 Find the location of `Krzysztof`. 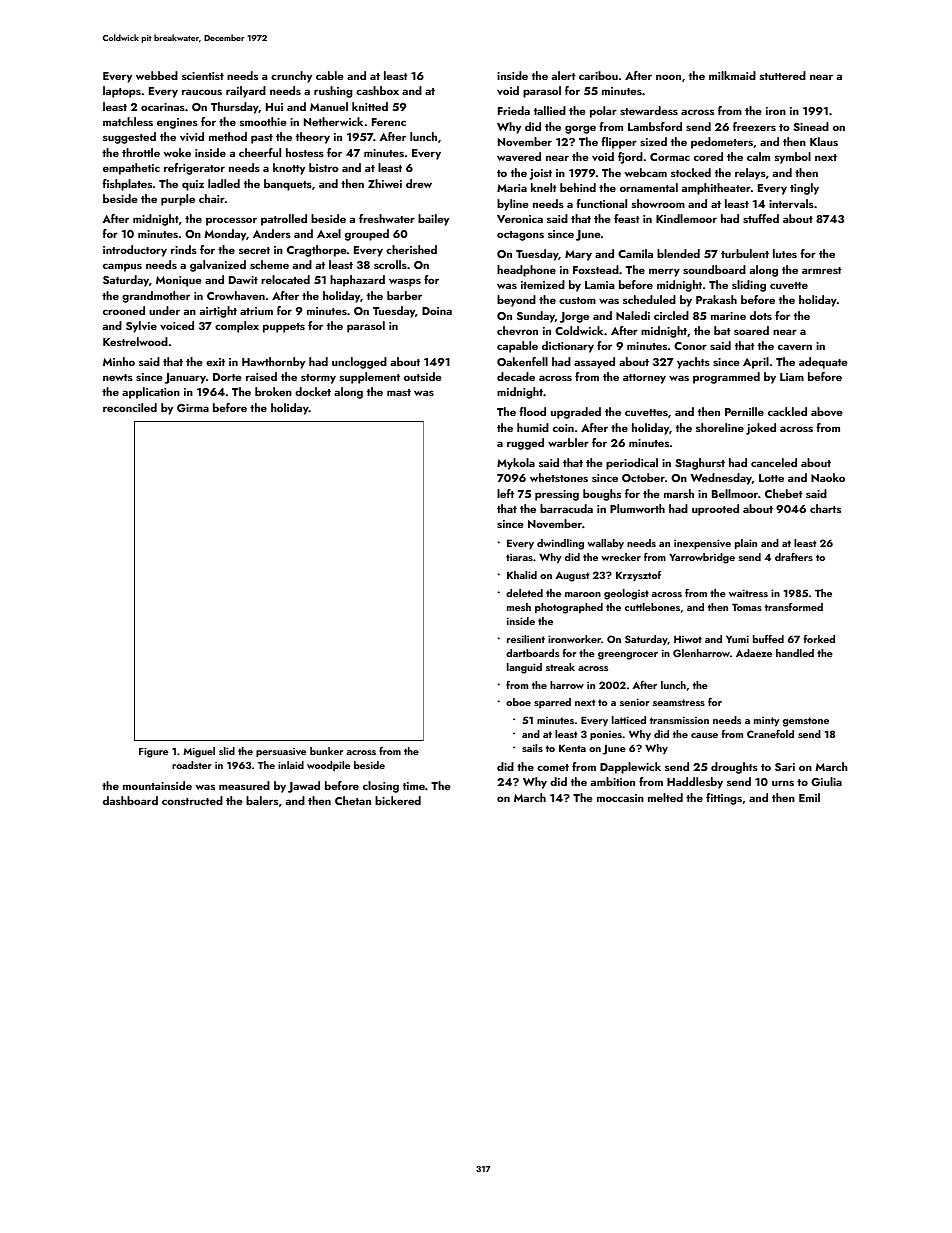

Krzysztof is located at coordinates (638, 576).
